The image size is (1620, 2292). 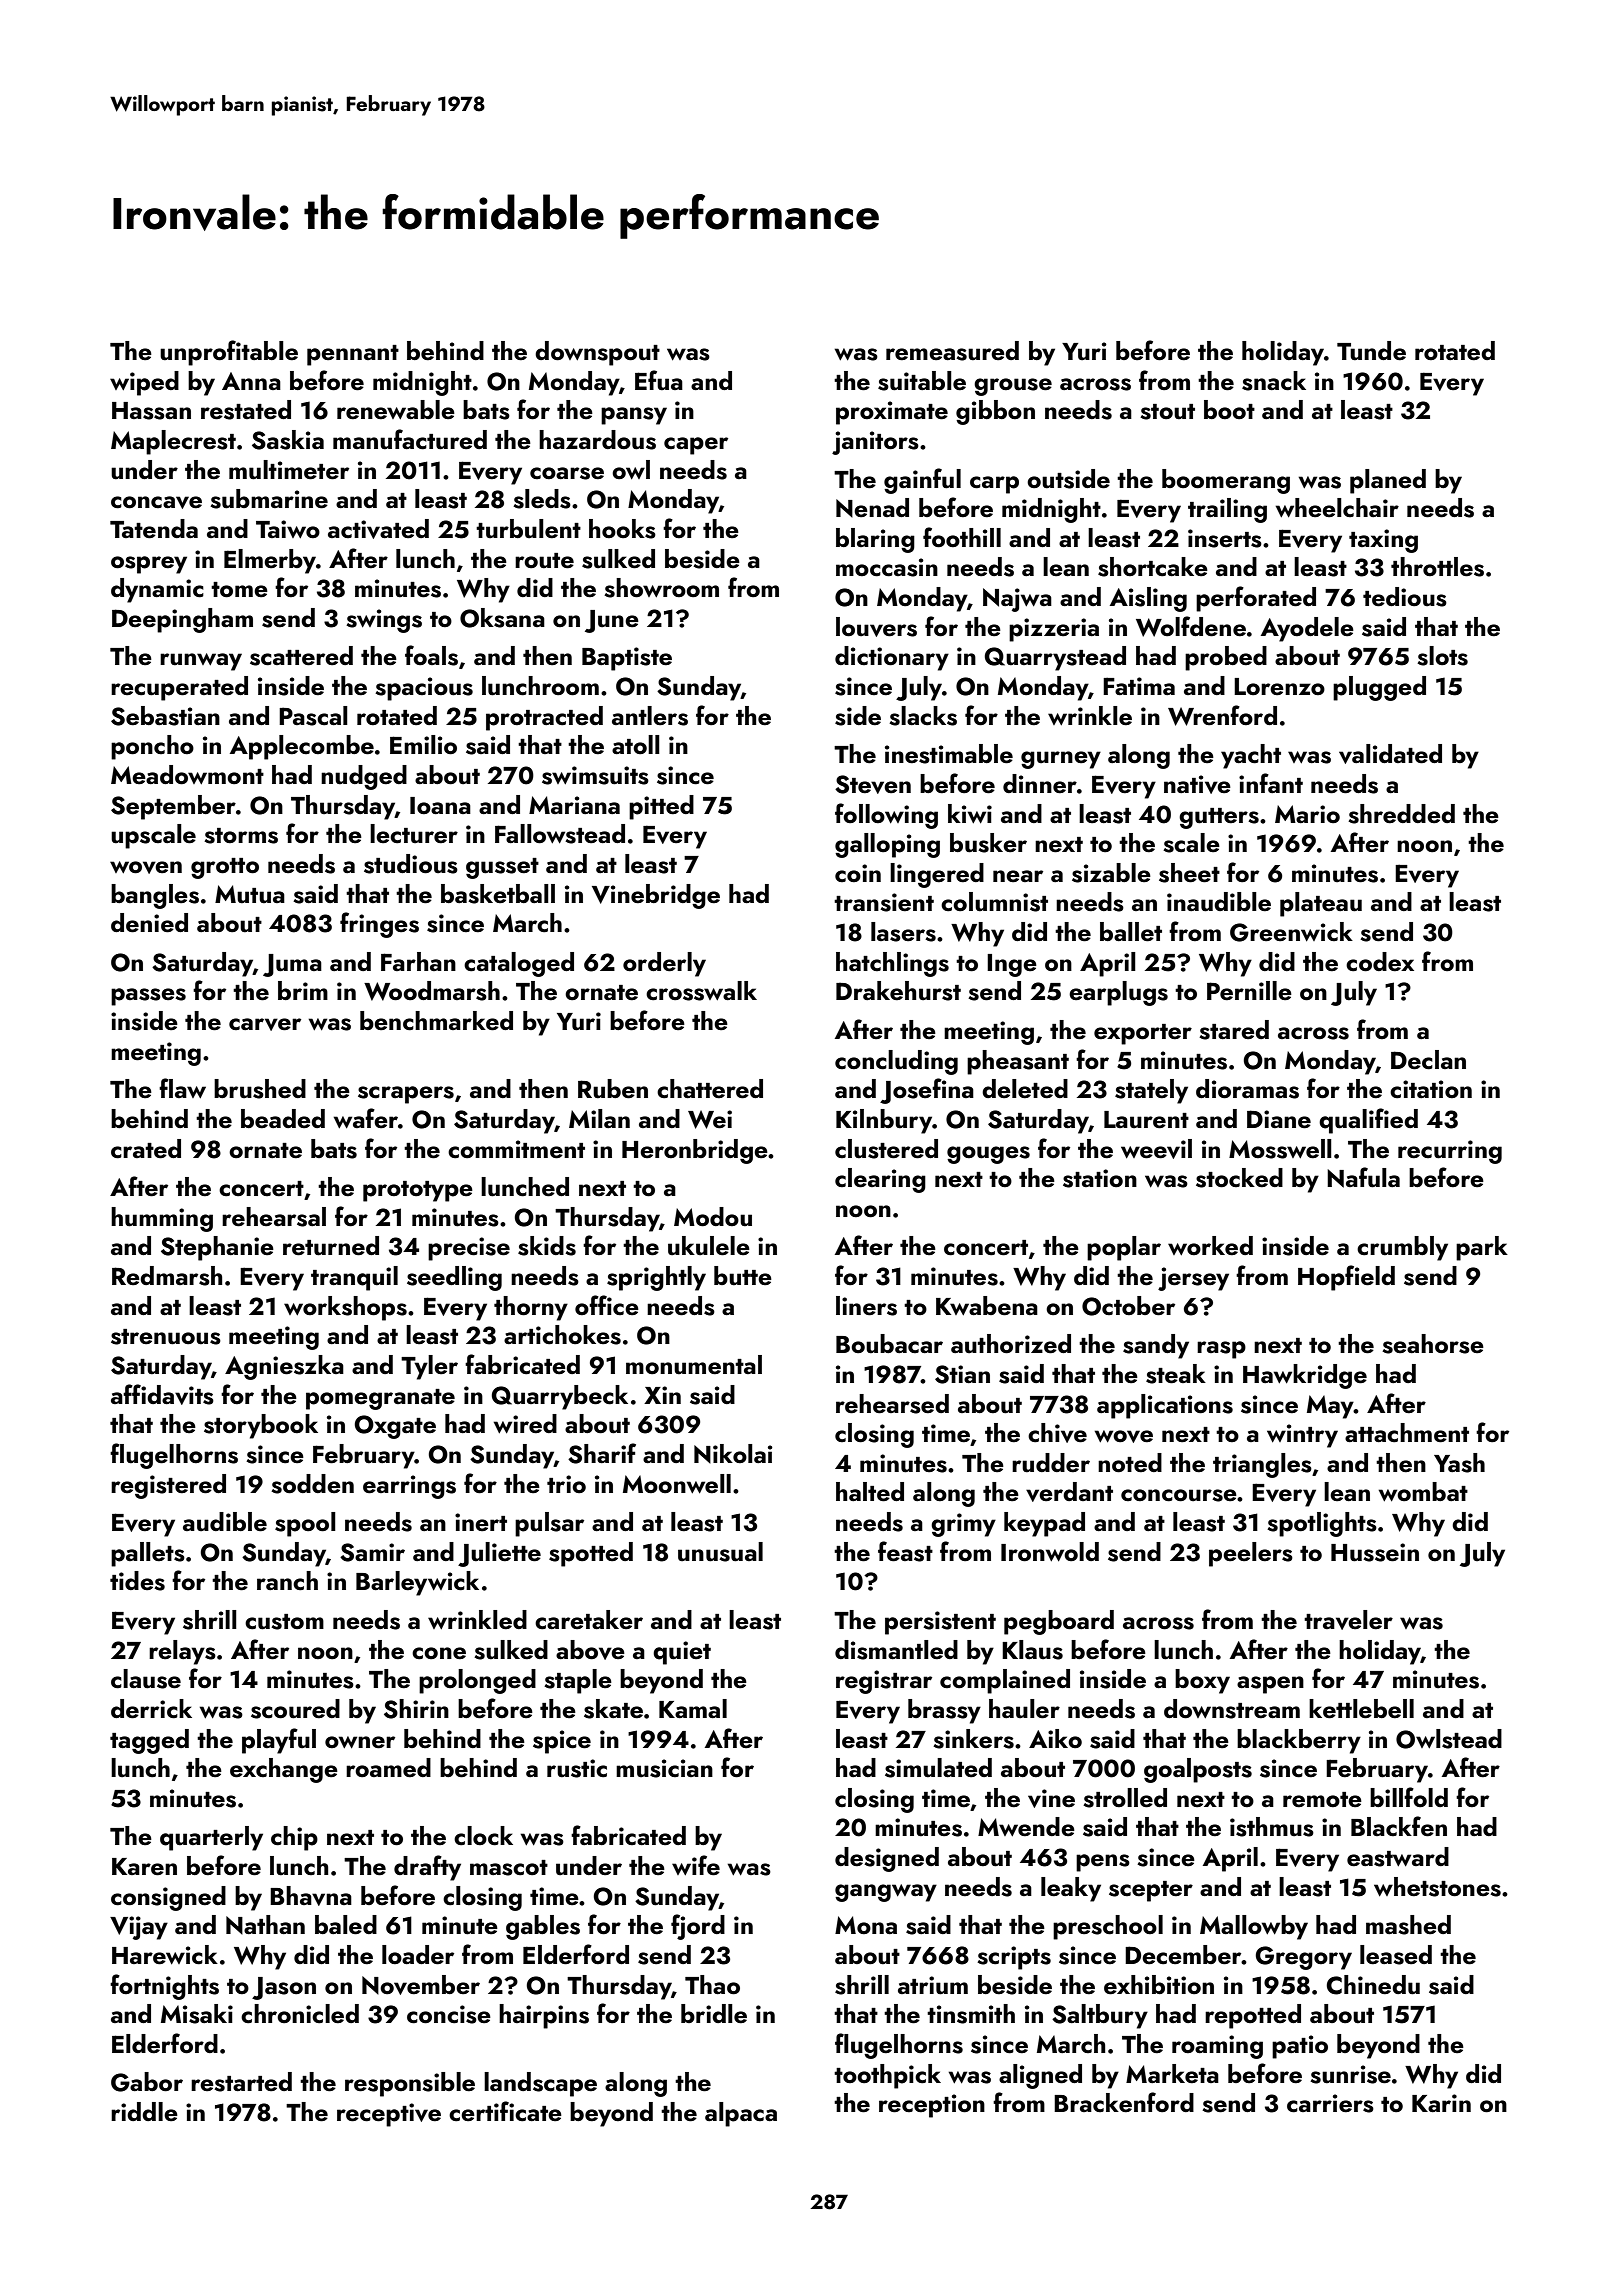 What do you see at coordinates (148, 997) in the screenshot?
I see `passes` at bounding box center [148, 997].
